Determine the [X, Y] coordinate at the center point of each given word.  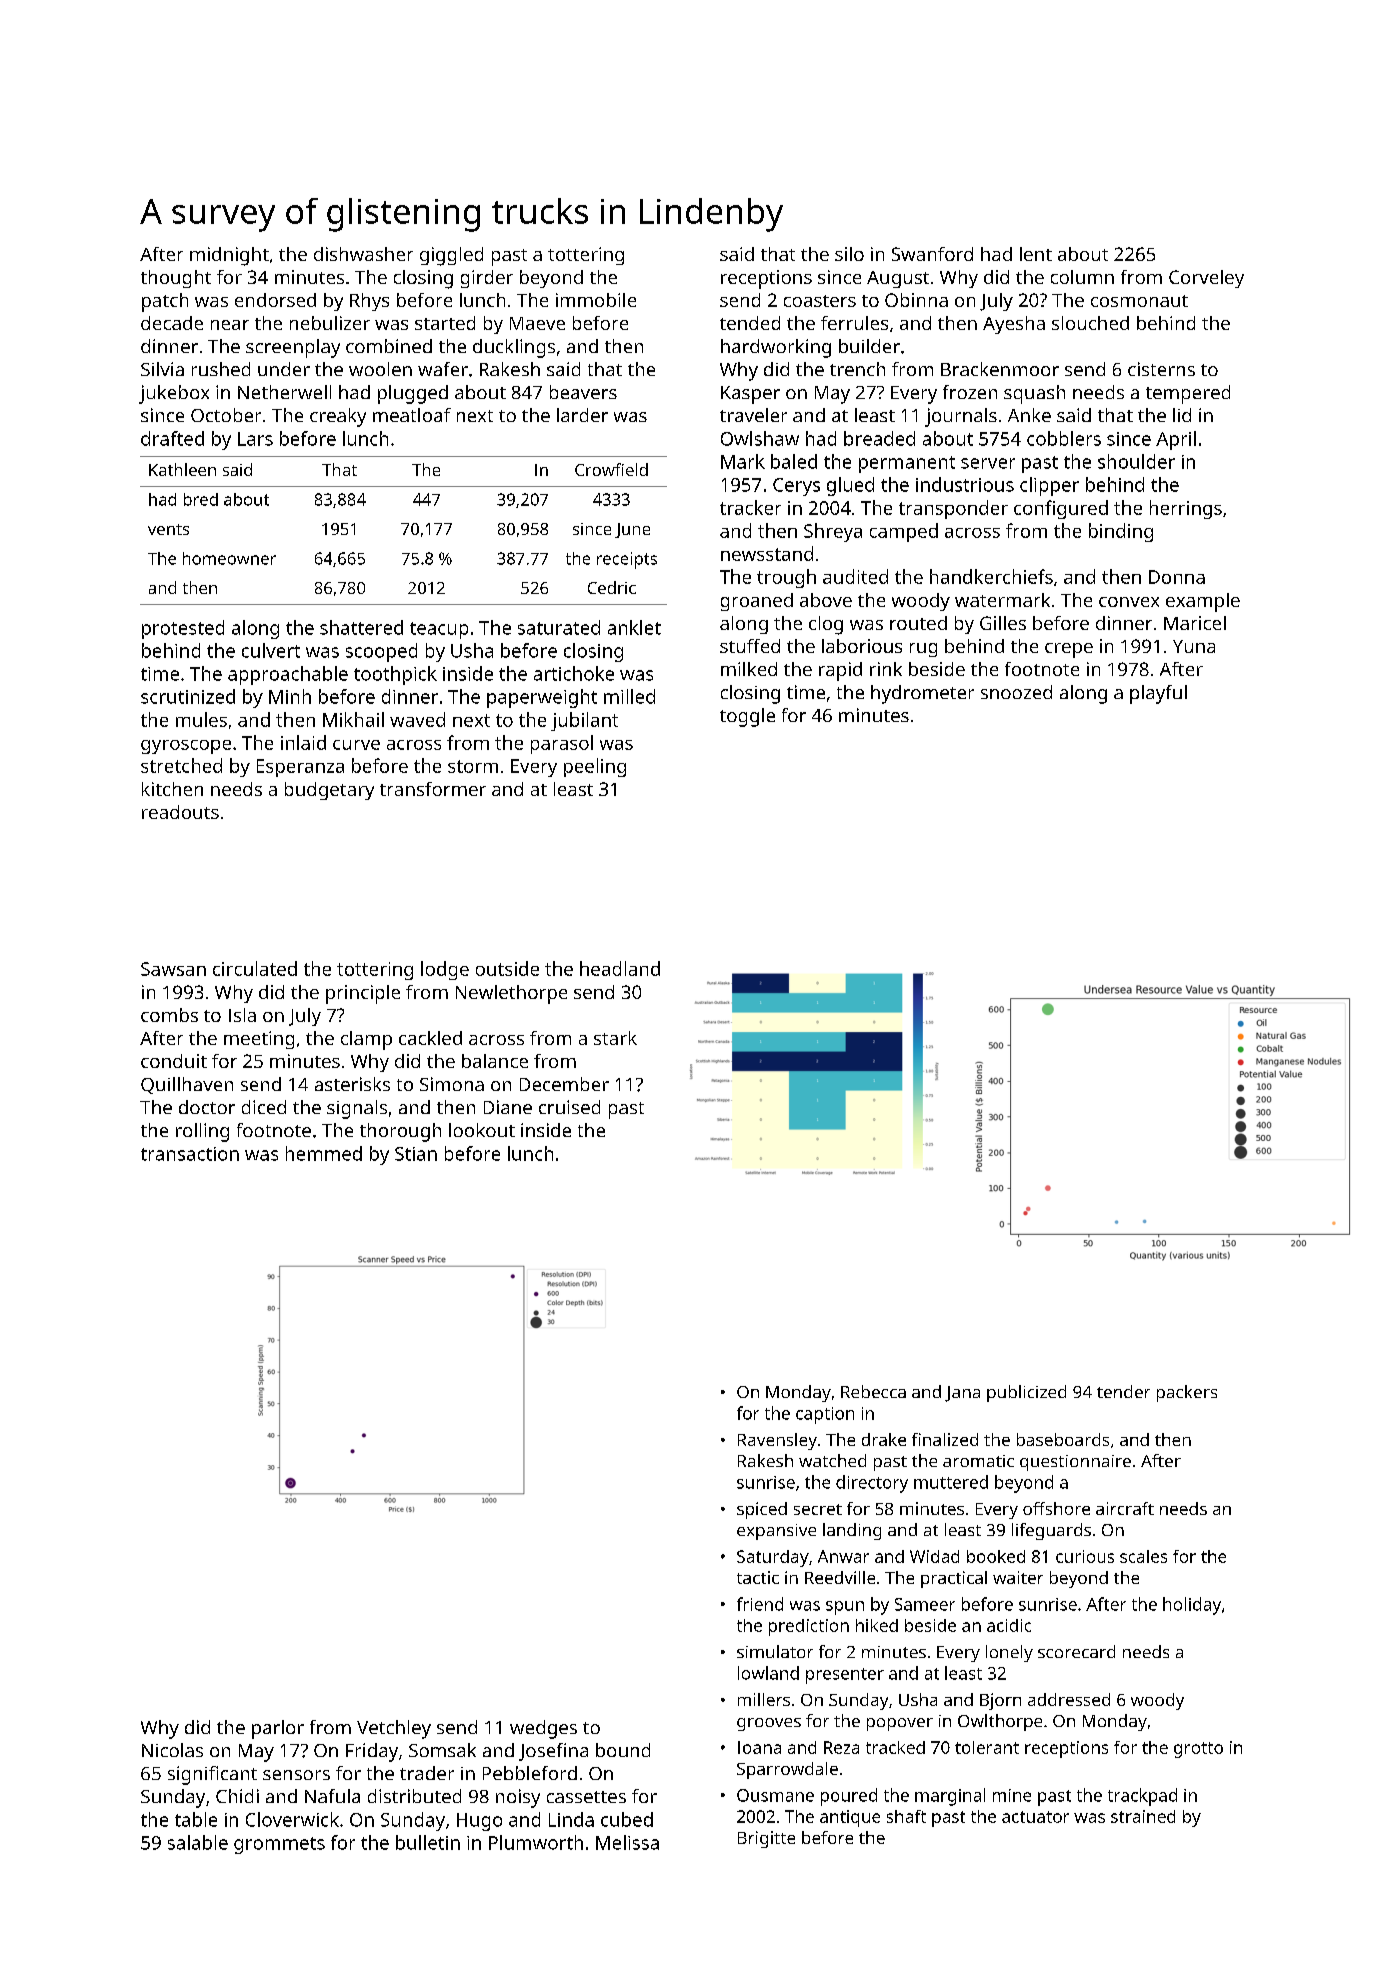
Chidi [237, 1796]
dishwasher [363, 254]
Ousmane [775, 1795]
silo [849, 254]
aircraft [1125, 1508]
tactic [758, 1577]
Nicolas [172, 1750]
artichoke [574, 673]
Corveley [1206, 279]
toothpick [395, 675]
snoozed [1016, 692]
